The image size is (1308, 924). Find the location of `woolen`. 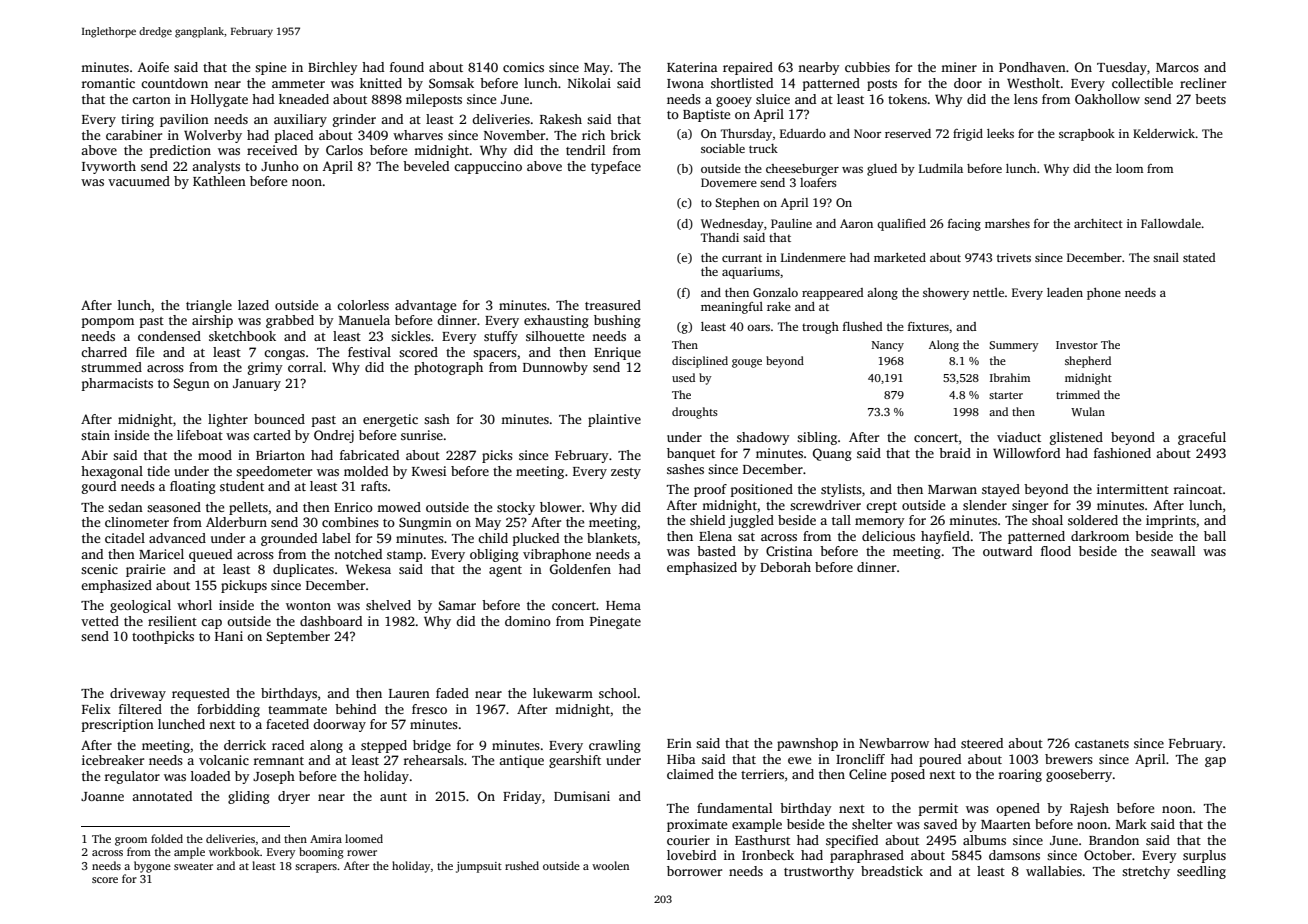

woolen is located at coordinates (610, 865).
